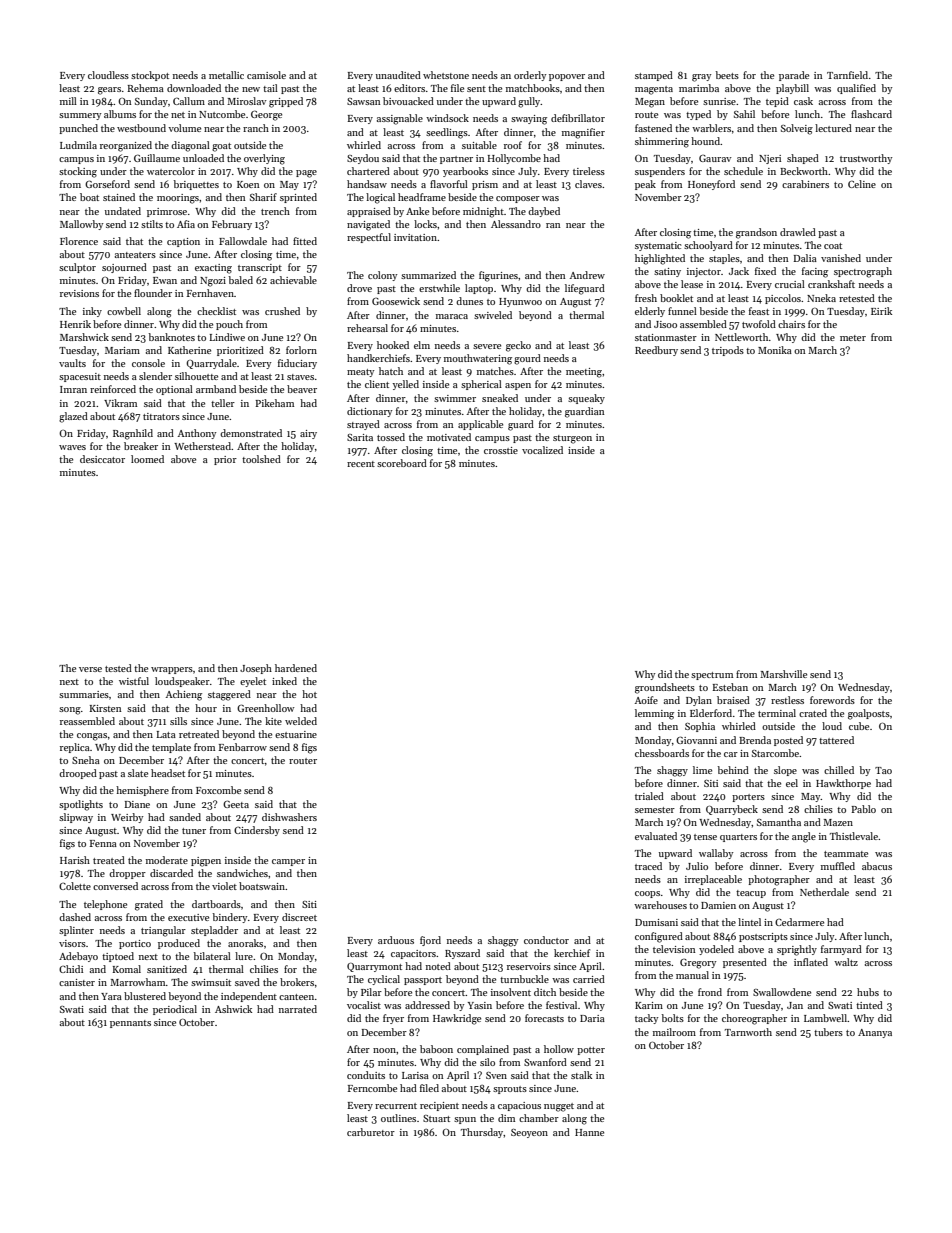  I want to click on Thursday, so click(482, 1133).
